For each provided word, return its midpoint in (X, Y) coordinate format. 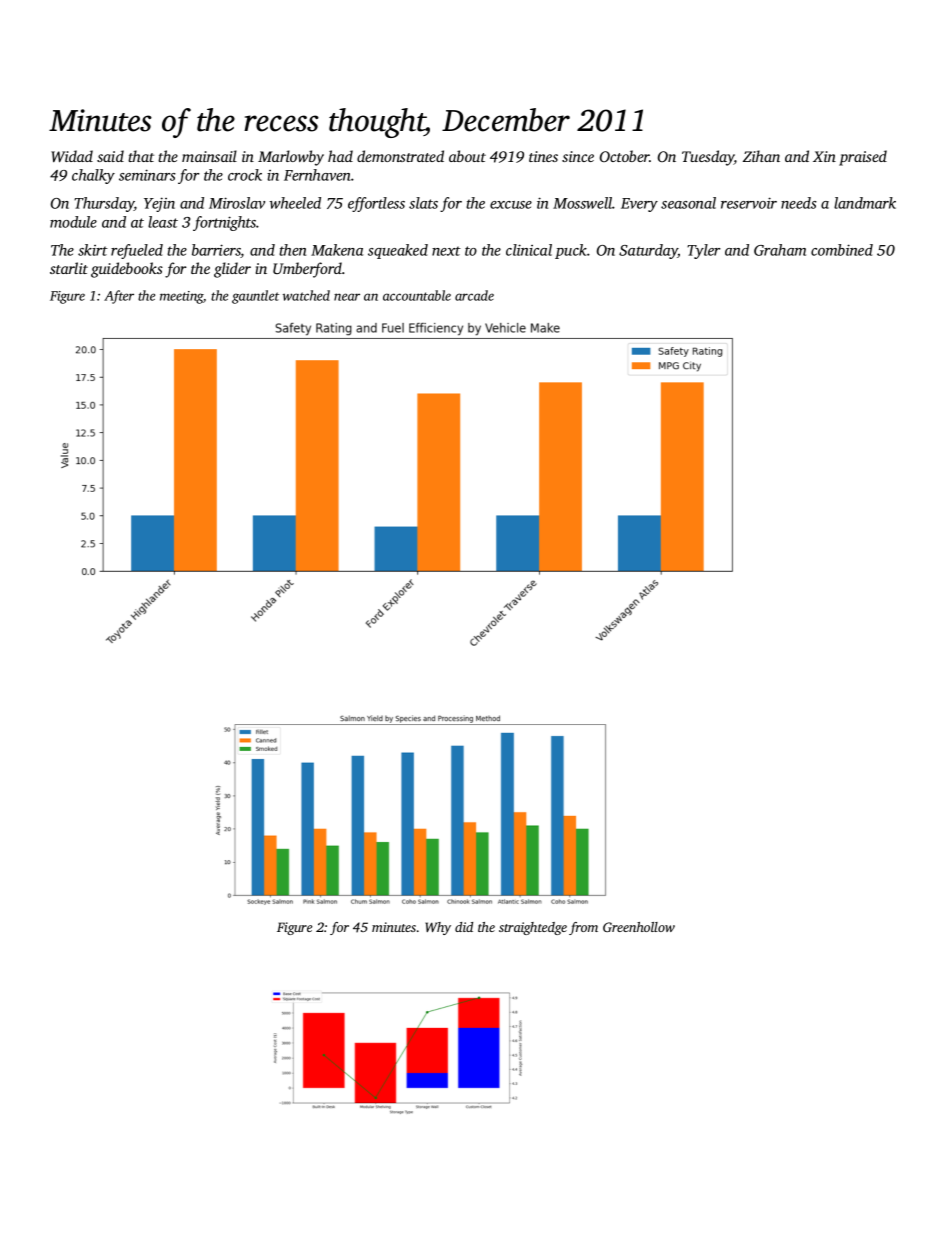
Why (438, 928)
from (583, 928)
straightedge (533, 928)
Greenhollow (639, 927)
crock (245, 175)
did (464, 927)
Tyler (704, 251)
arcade (474, 295)
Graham (780, 250)
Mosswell (582, 203)
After (119, 297)
